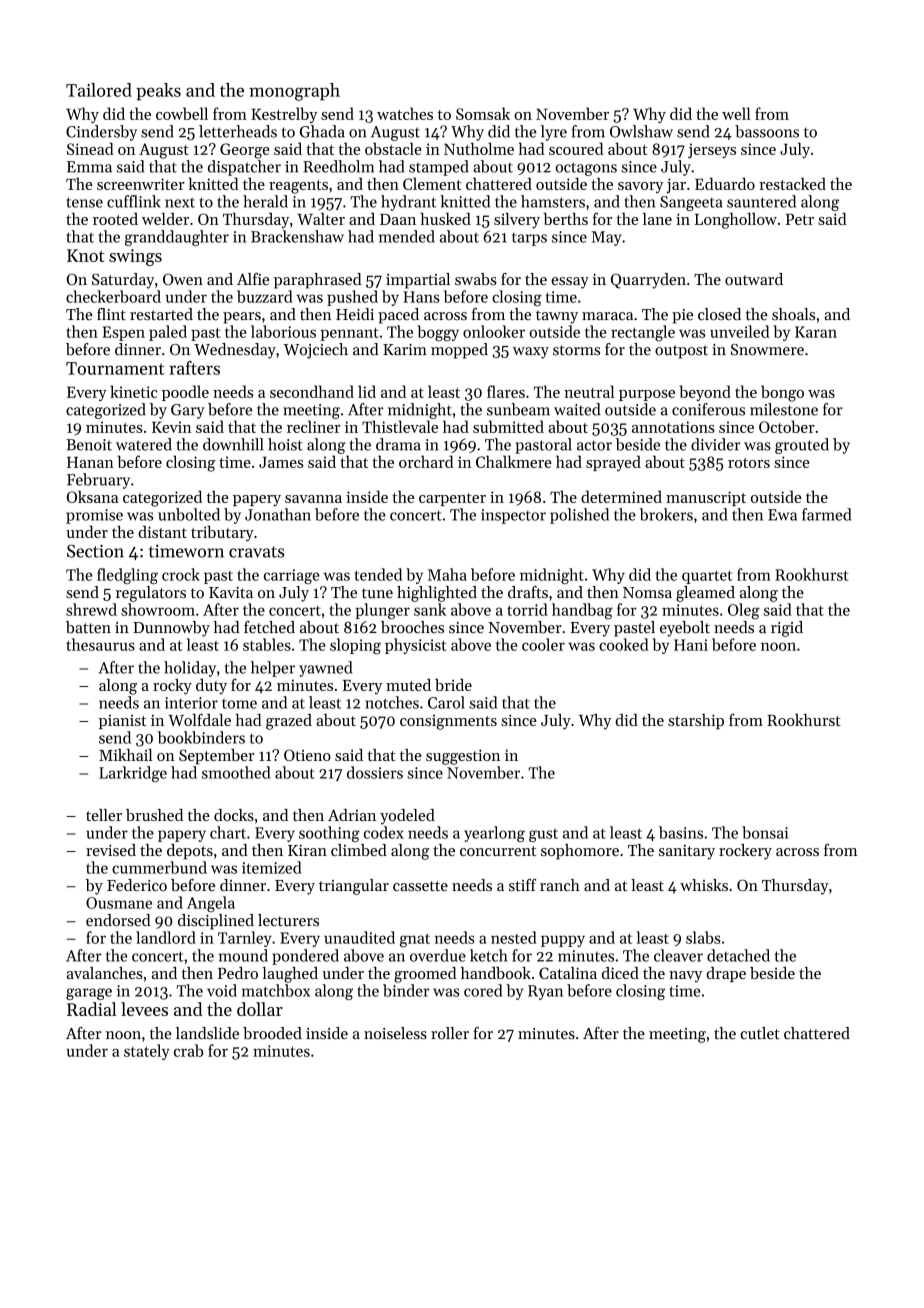  I want to click on Tailored, so click(99, 90).
